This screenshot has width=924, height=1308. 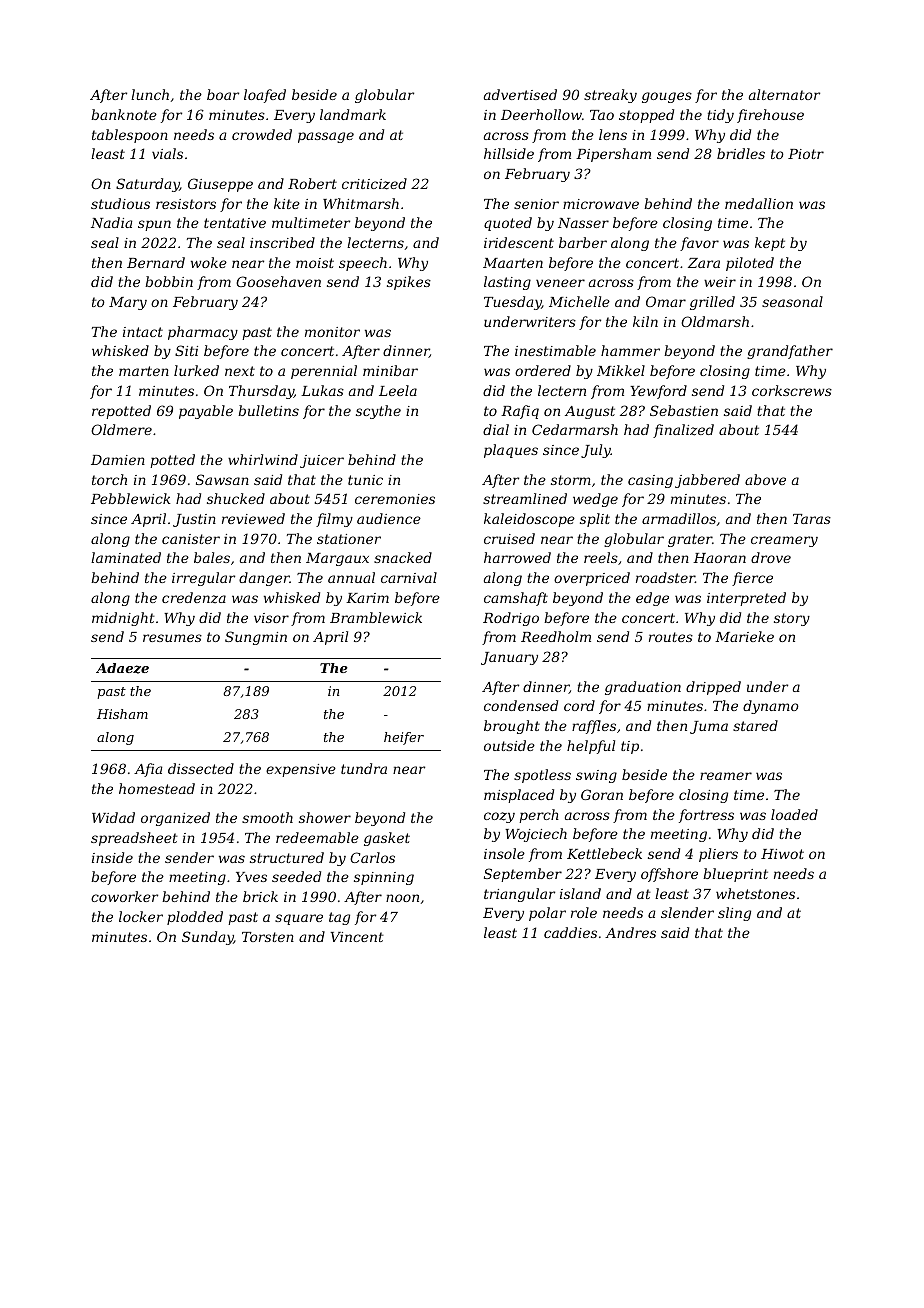 What do you see at coordinates (509, 658) in the screenshot?
I see `January` at bounding box center [509, 658].
